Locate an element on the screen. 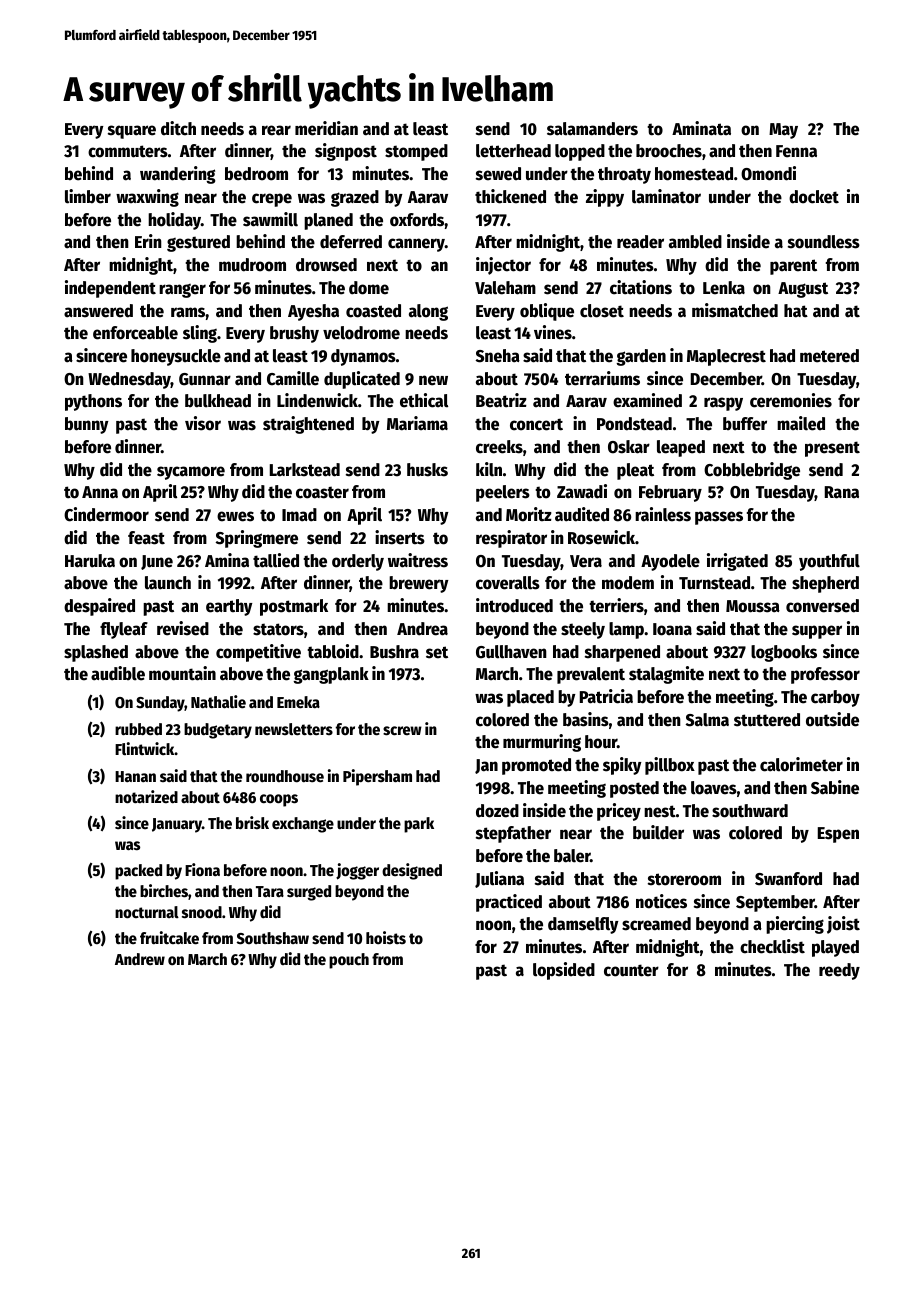  lopsided is located at coordinates (564, 971).
